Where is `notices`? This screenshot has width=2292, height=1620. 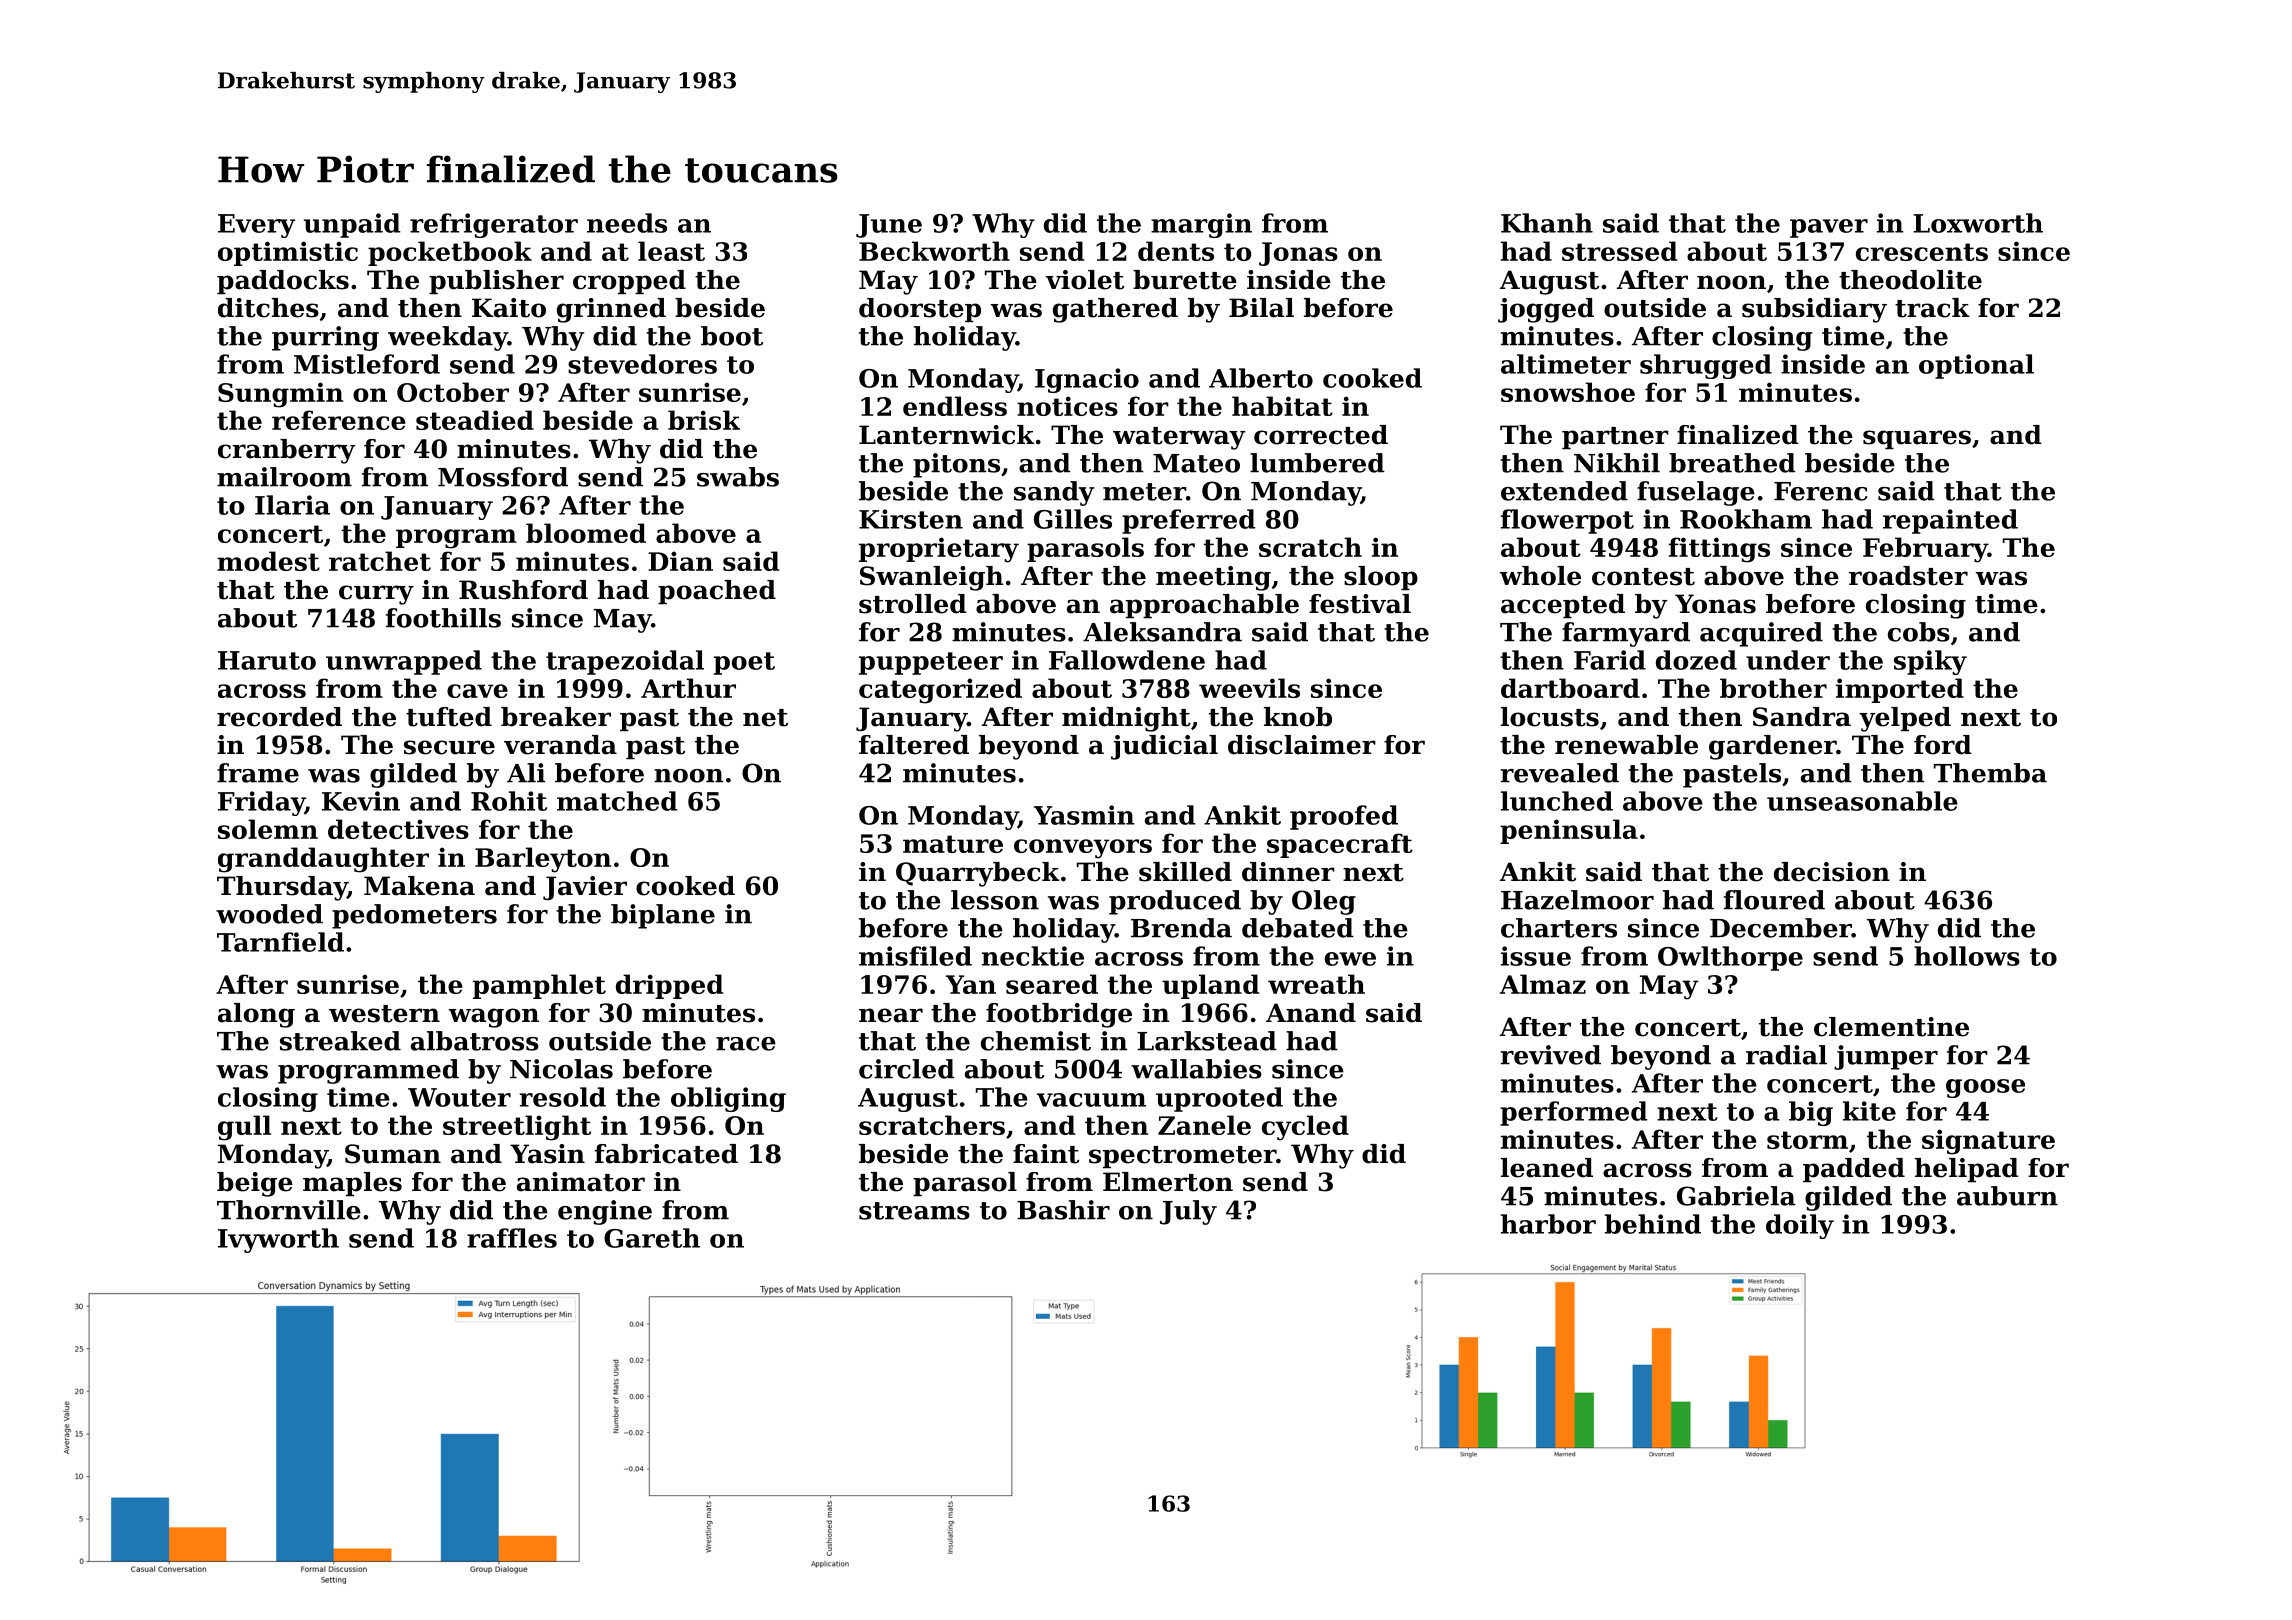 notices is located at coordinates (1067, 406).
